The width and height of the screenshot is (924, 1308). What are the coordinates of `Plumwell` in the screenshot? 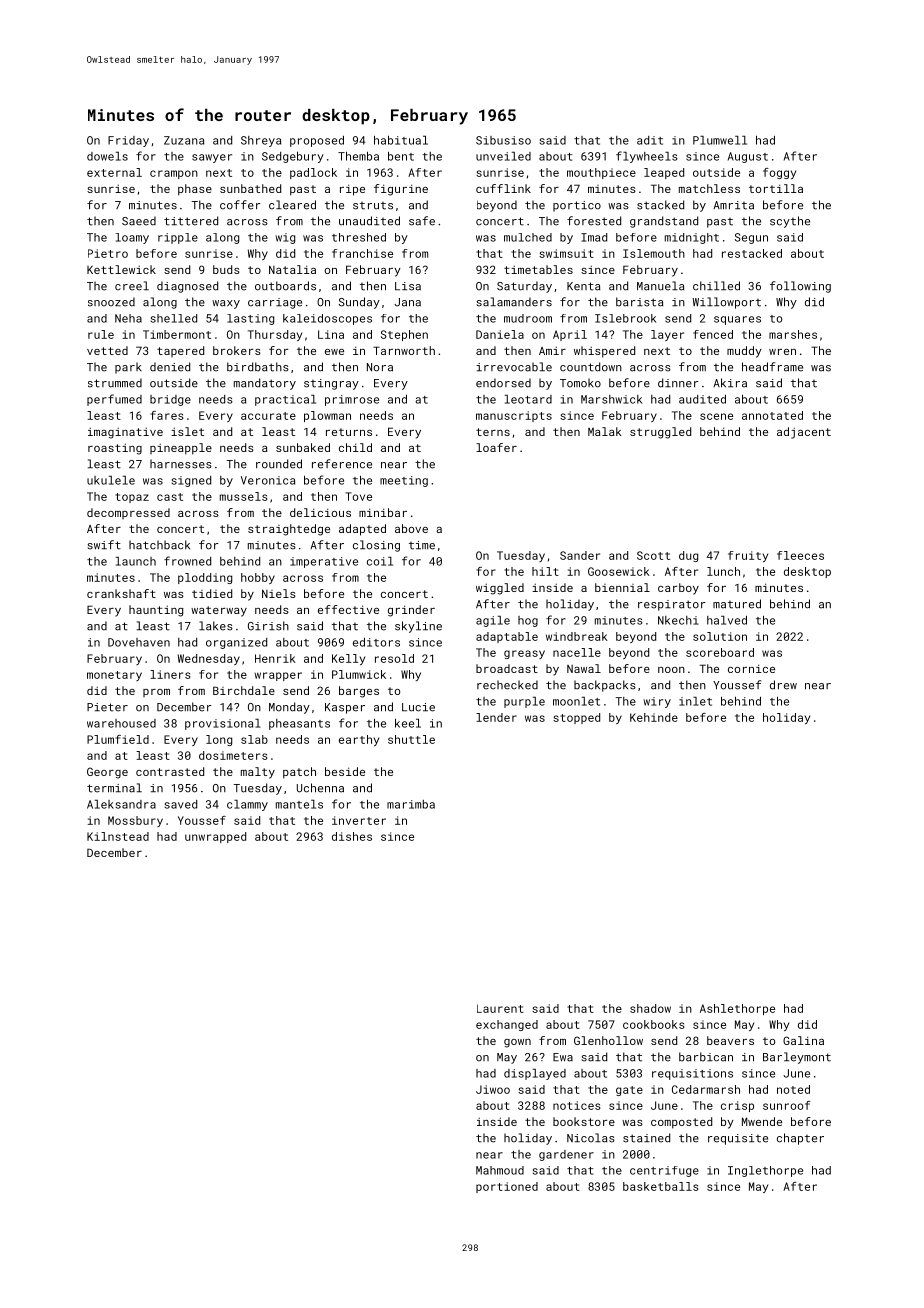 It's located at (720, 140).
